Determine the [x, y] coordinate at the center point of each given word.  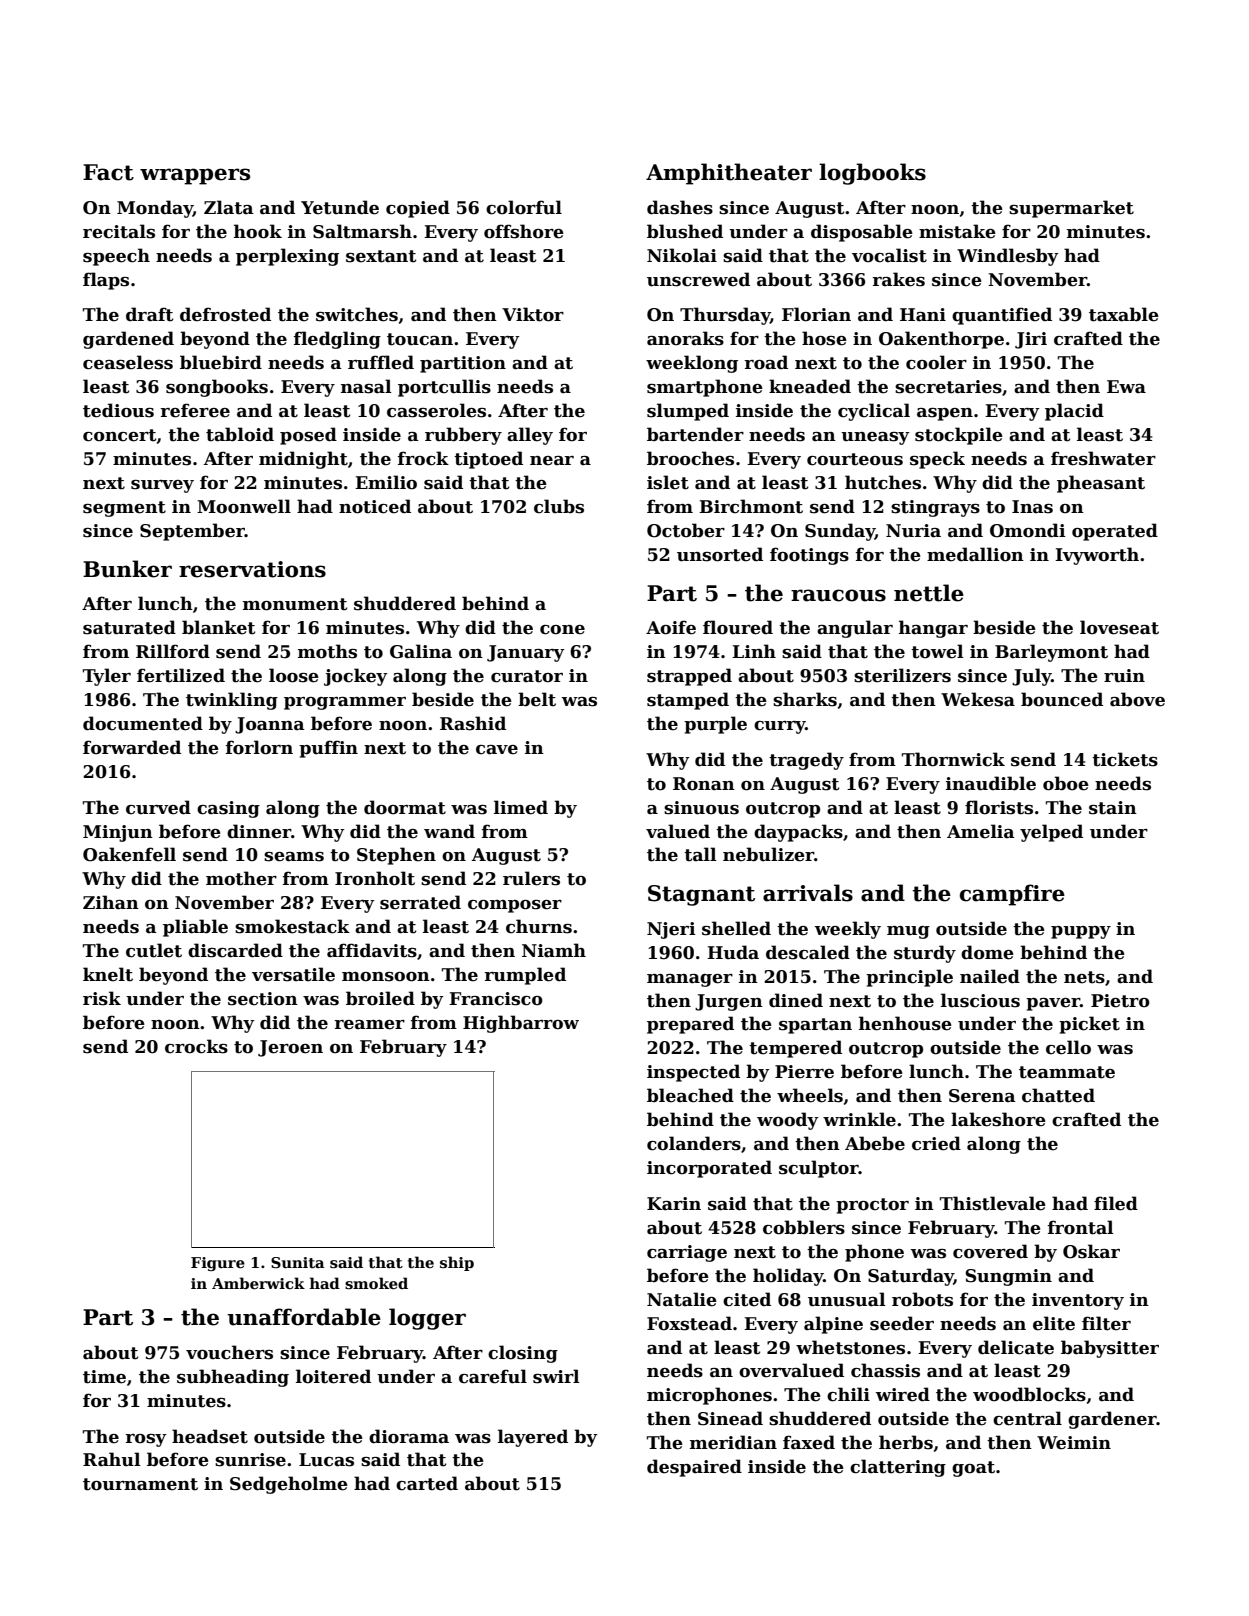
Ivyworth [1097, 556]
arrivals [808, 893]
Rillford [173, 651]
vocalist [889, 255]
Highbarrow [521, 1024]
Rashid [473, 723]
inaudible [991, 783]
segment [124, 509]
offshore [524, 231]
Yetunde [340, 207]
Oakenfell [129, 854]
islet [668, 482]
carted [427, 1483]
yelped [1051, 833]
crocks [196, 1046]
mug [908, 932]
